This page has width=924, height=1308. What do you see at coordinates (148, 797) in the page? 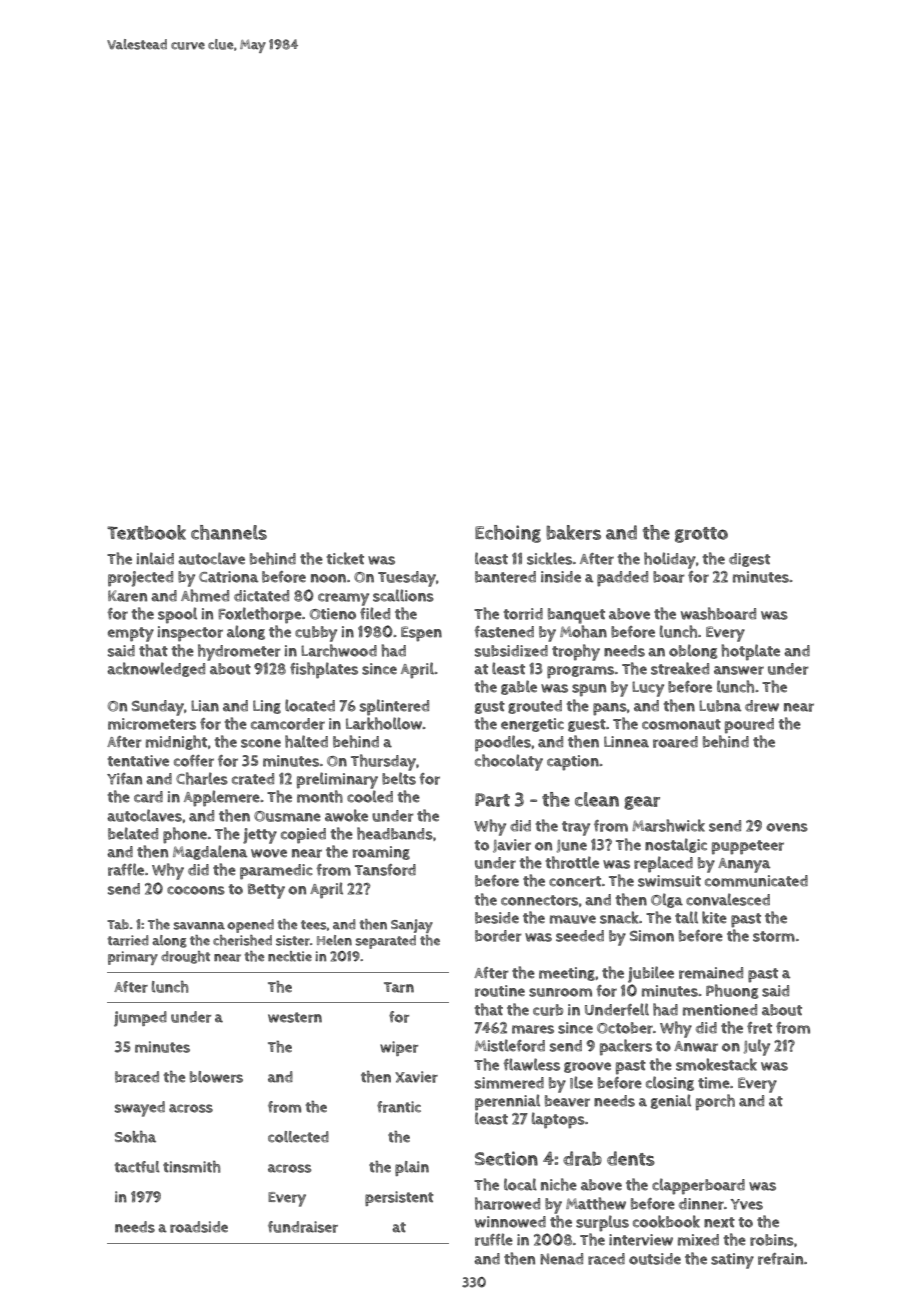
I see `card` at bounding box center [148, 797].
